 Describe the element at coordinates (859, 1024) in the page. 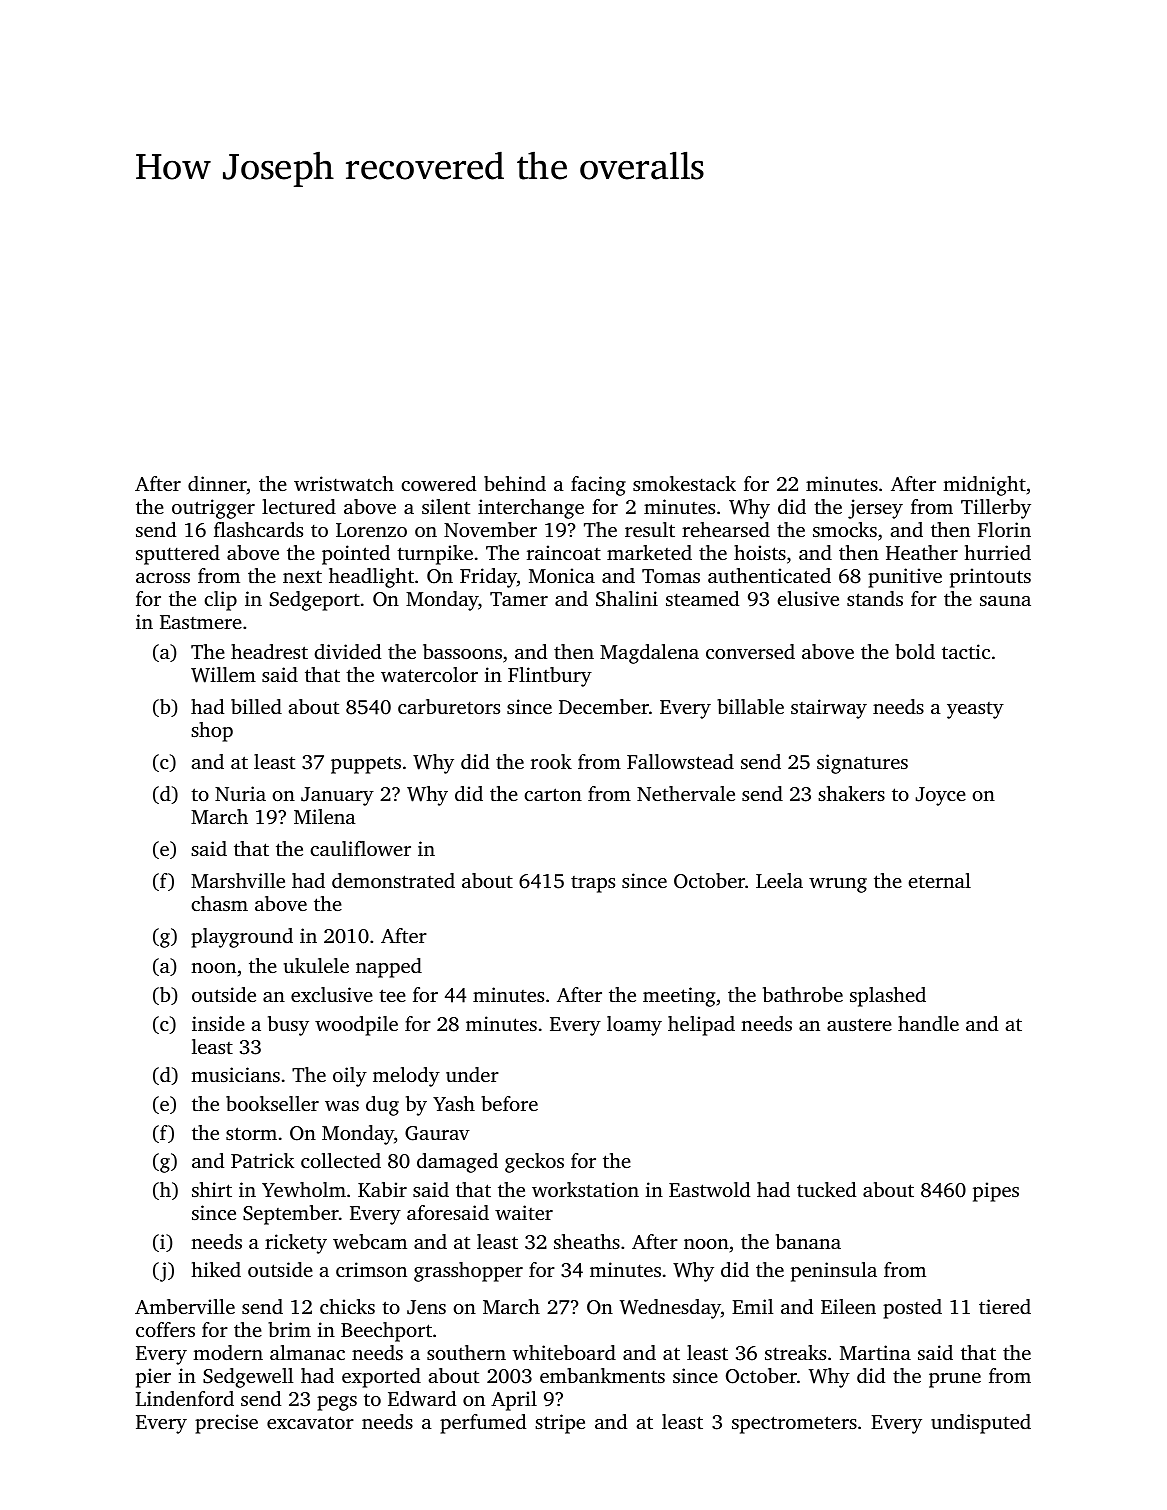

I see `austere` at that location.
